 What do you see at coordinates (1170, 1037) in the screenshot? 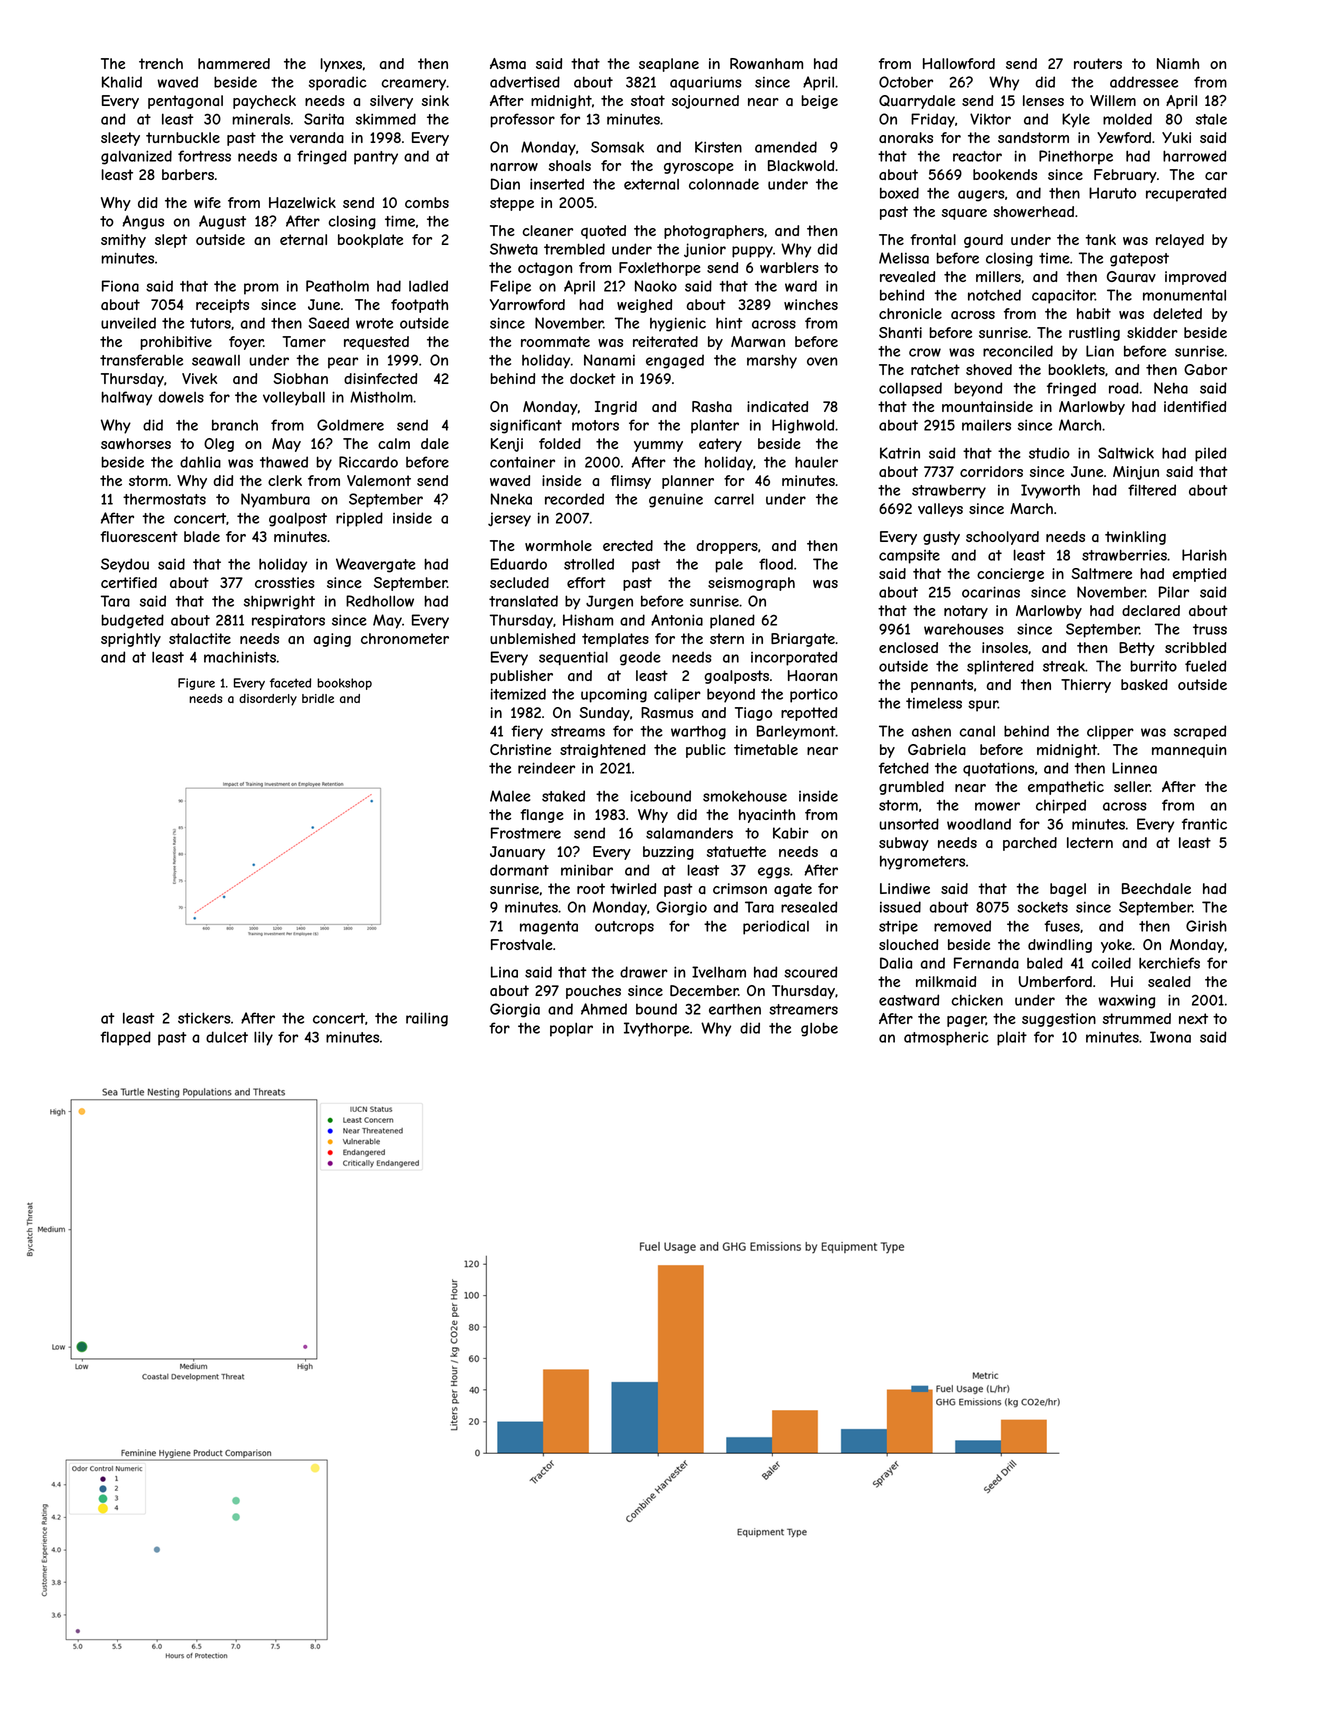
I see `Iwona` at bounding box center [1170, 1037].
